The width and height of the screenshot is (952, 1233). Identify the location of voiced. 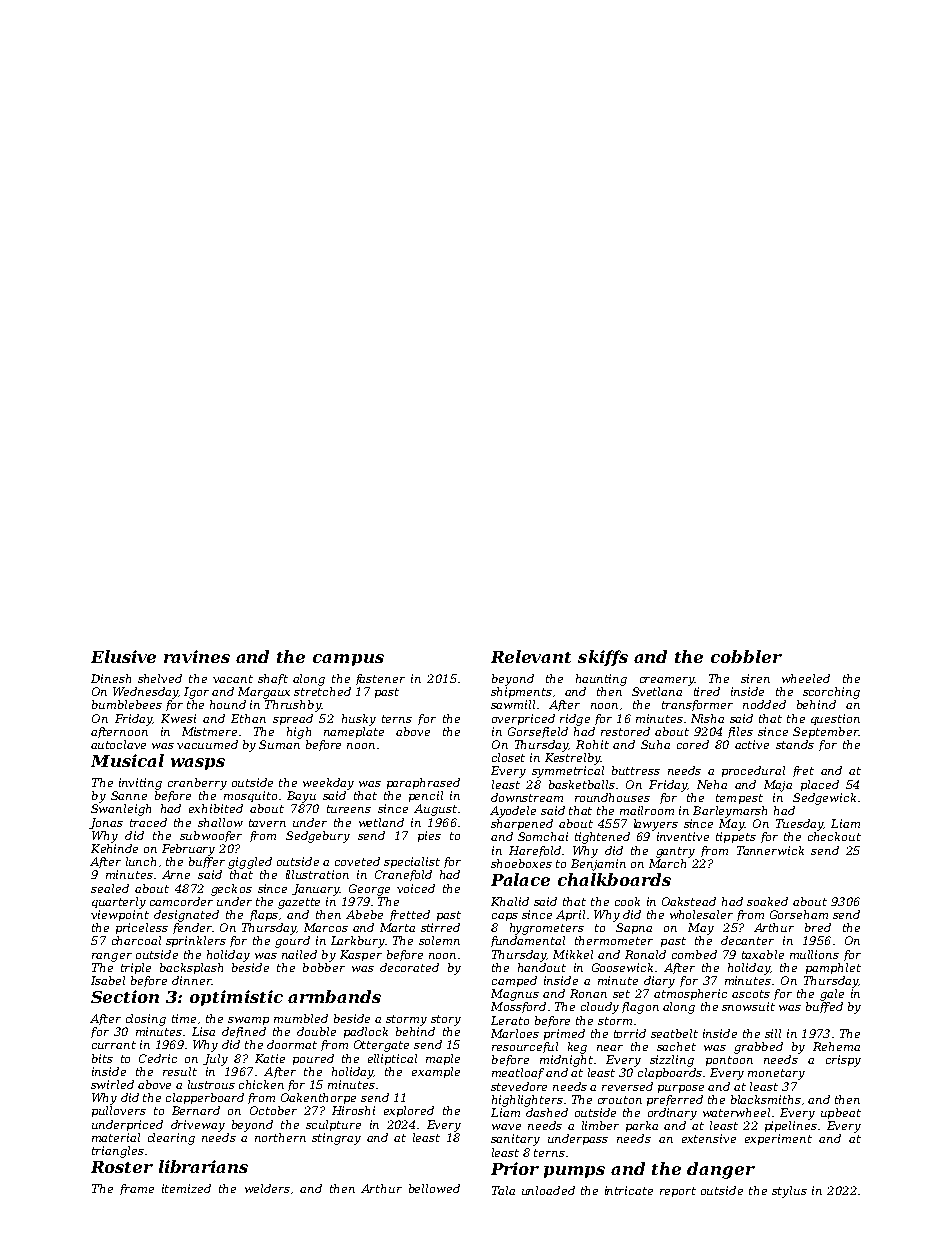
(416, 888).
